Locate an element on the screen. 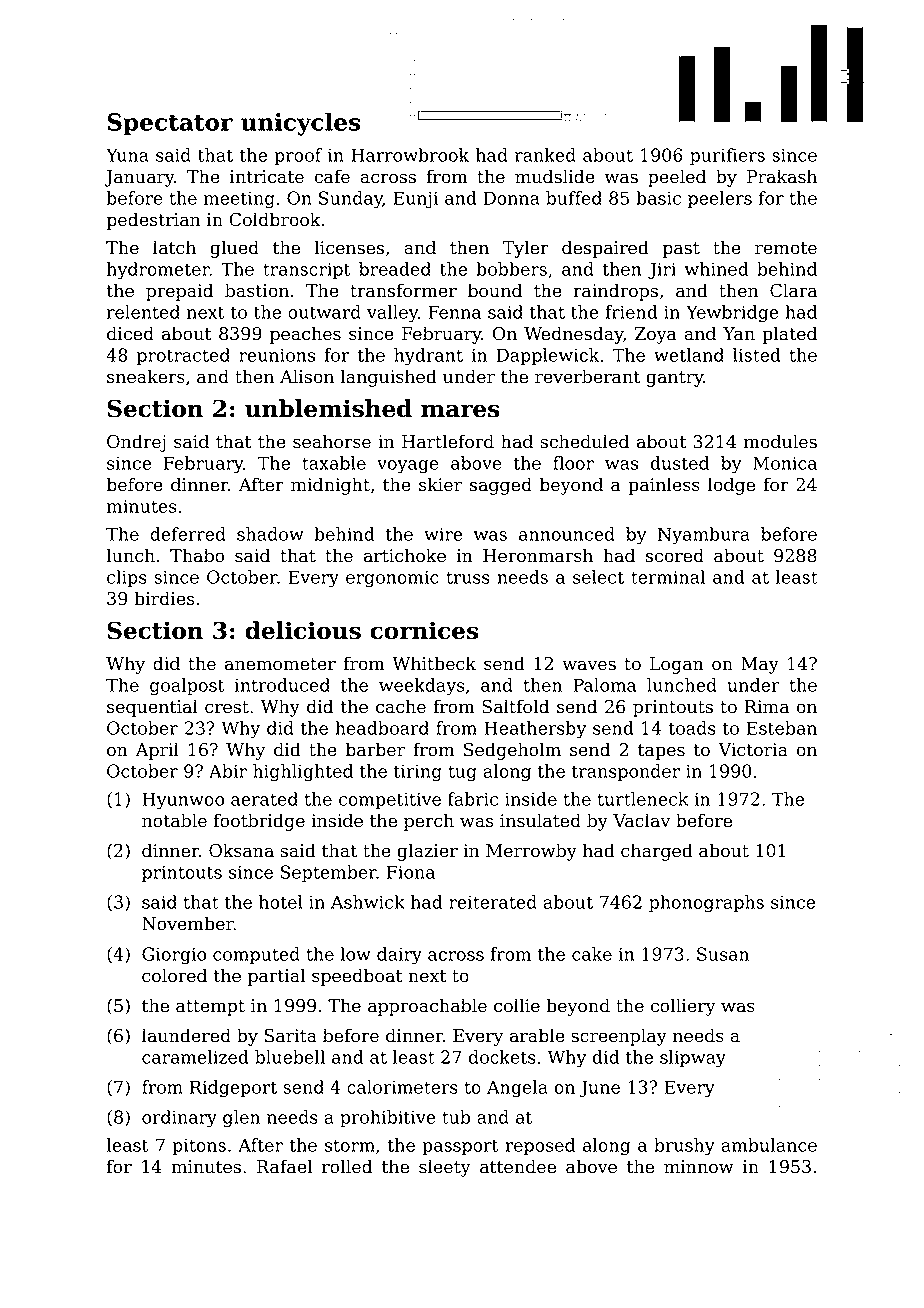 This screenshot has width=924, height=1308. attendee is located at coordinates (518, 1166).
